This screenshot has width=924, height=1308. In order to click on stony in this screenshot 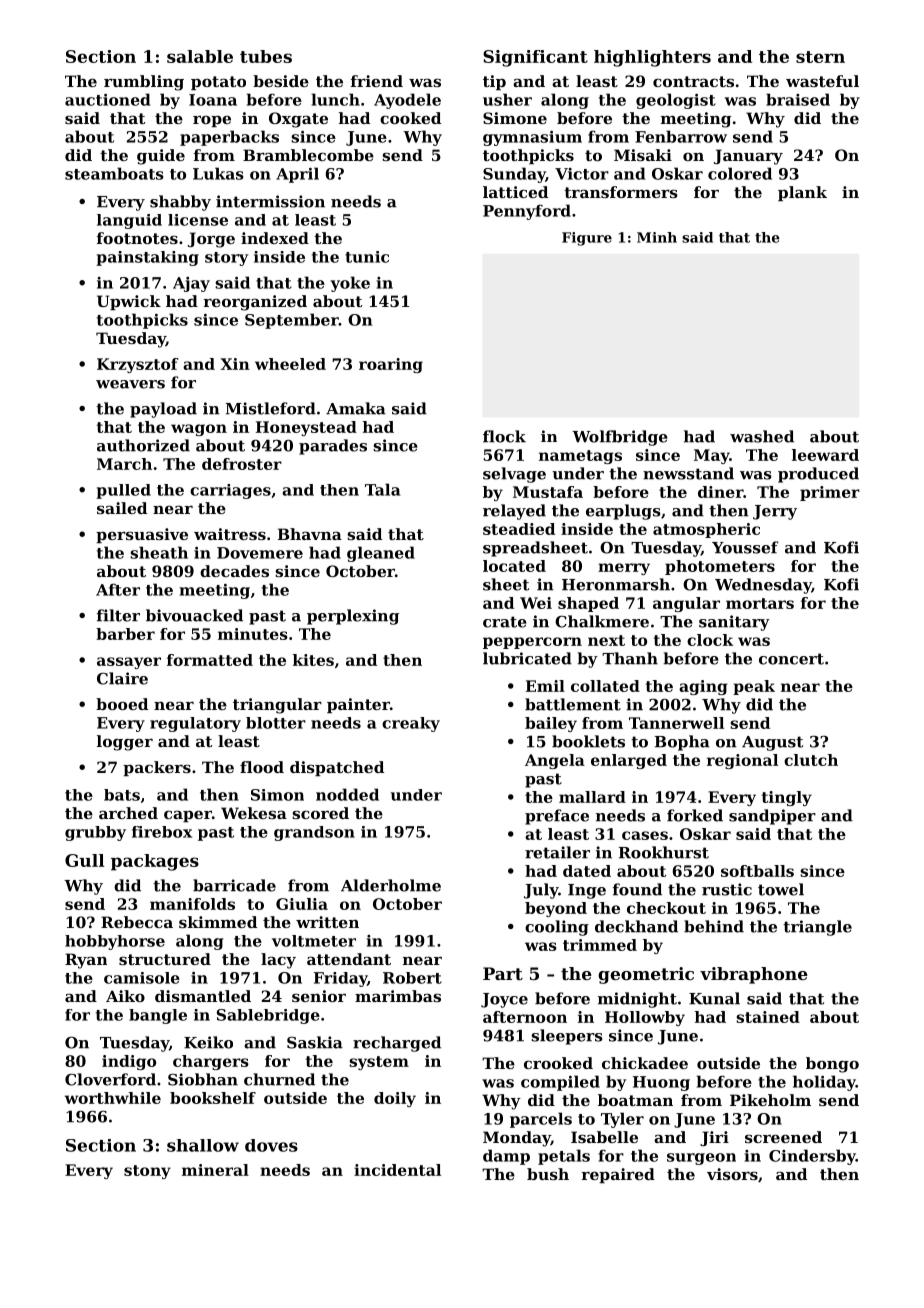, I will do `click(147, 1172)`.
